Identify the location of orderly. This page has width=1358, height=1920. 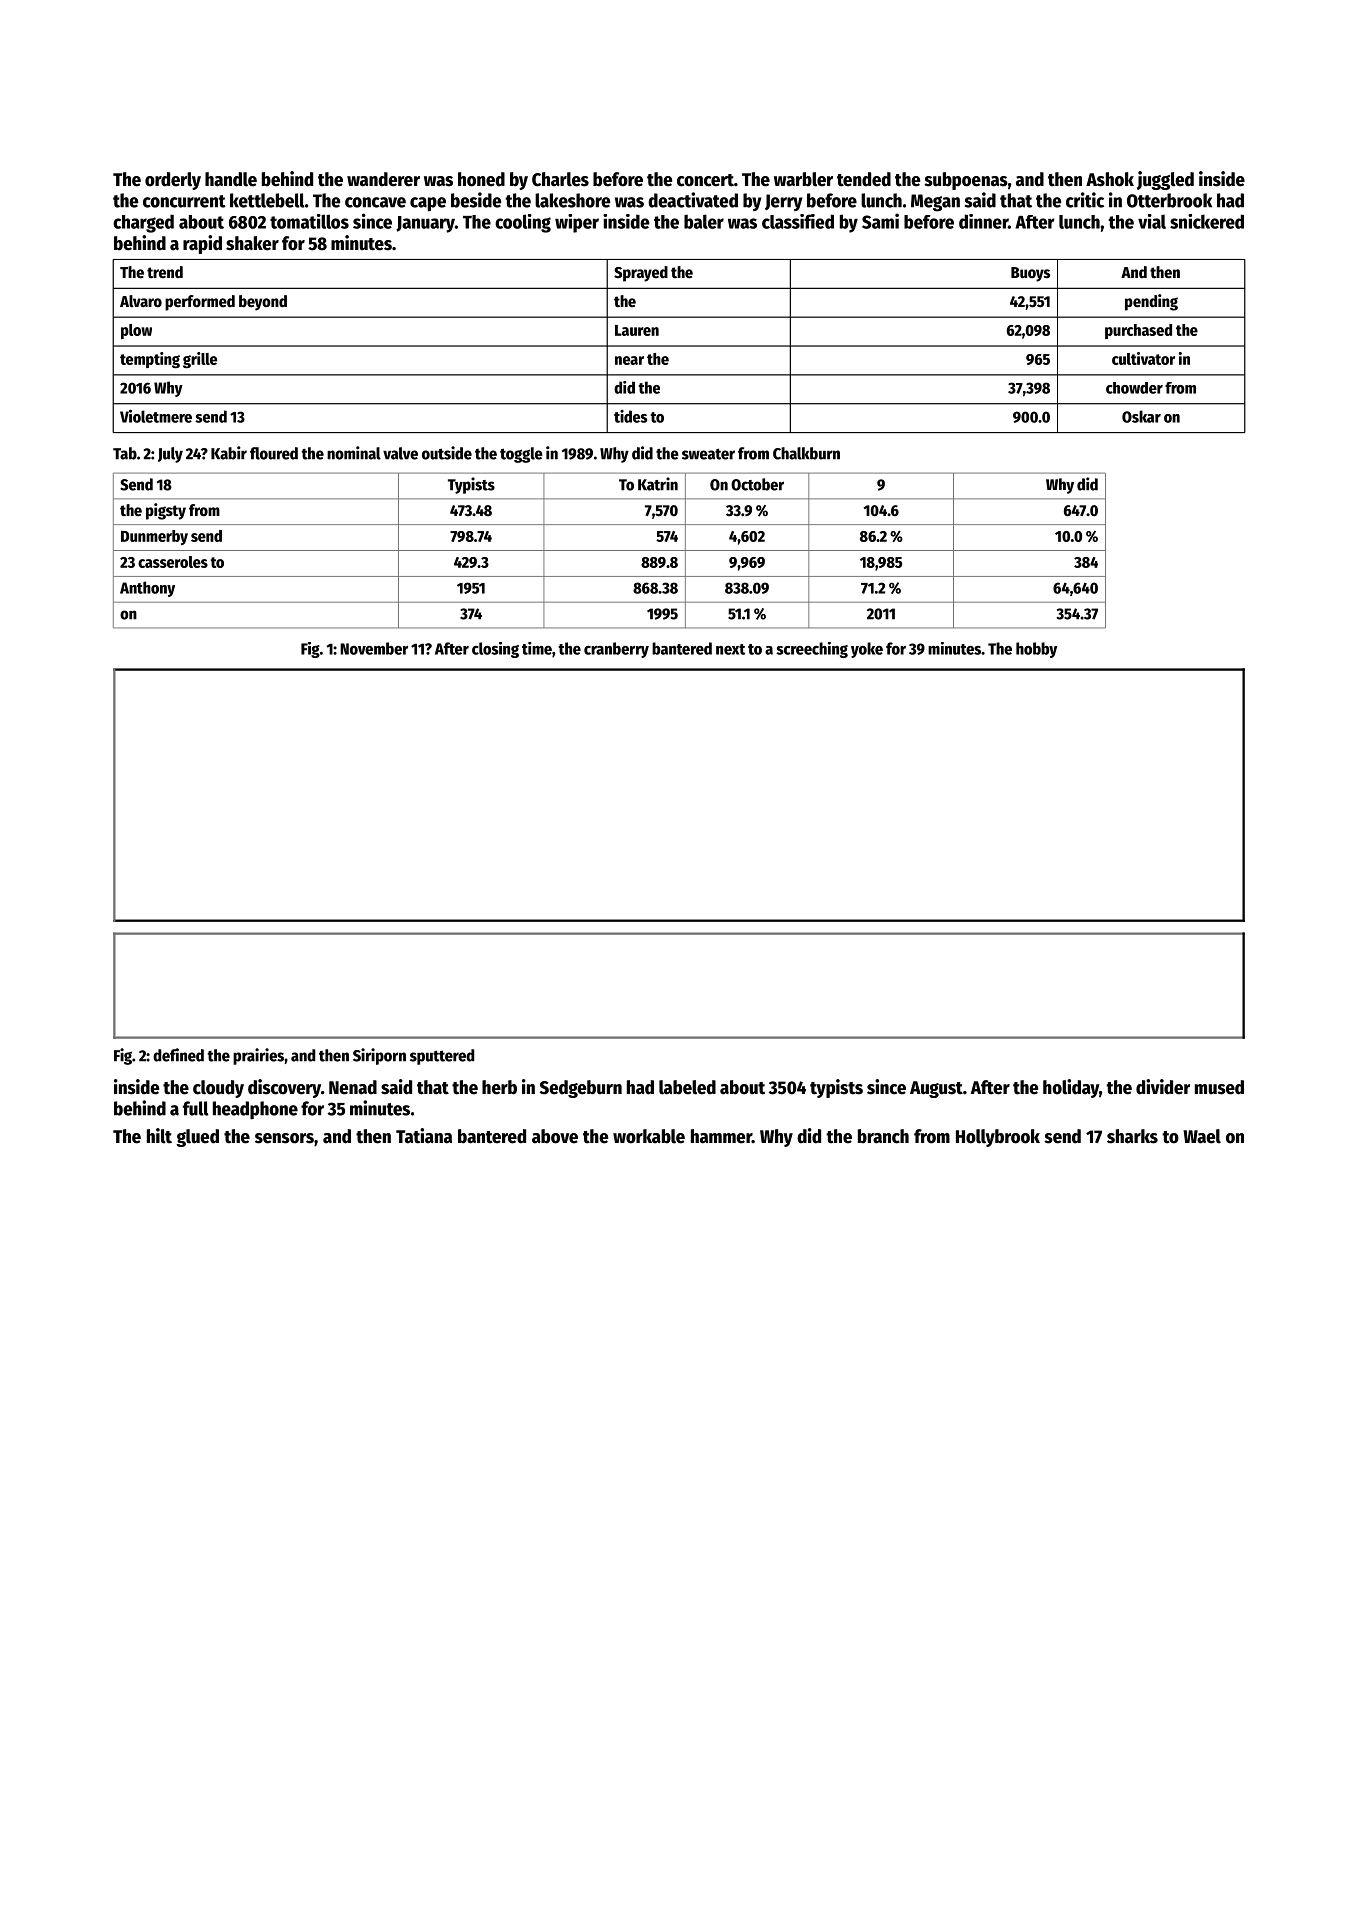
(173, 181).
